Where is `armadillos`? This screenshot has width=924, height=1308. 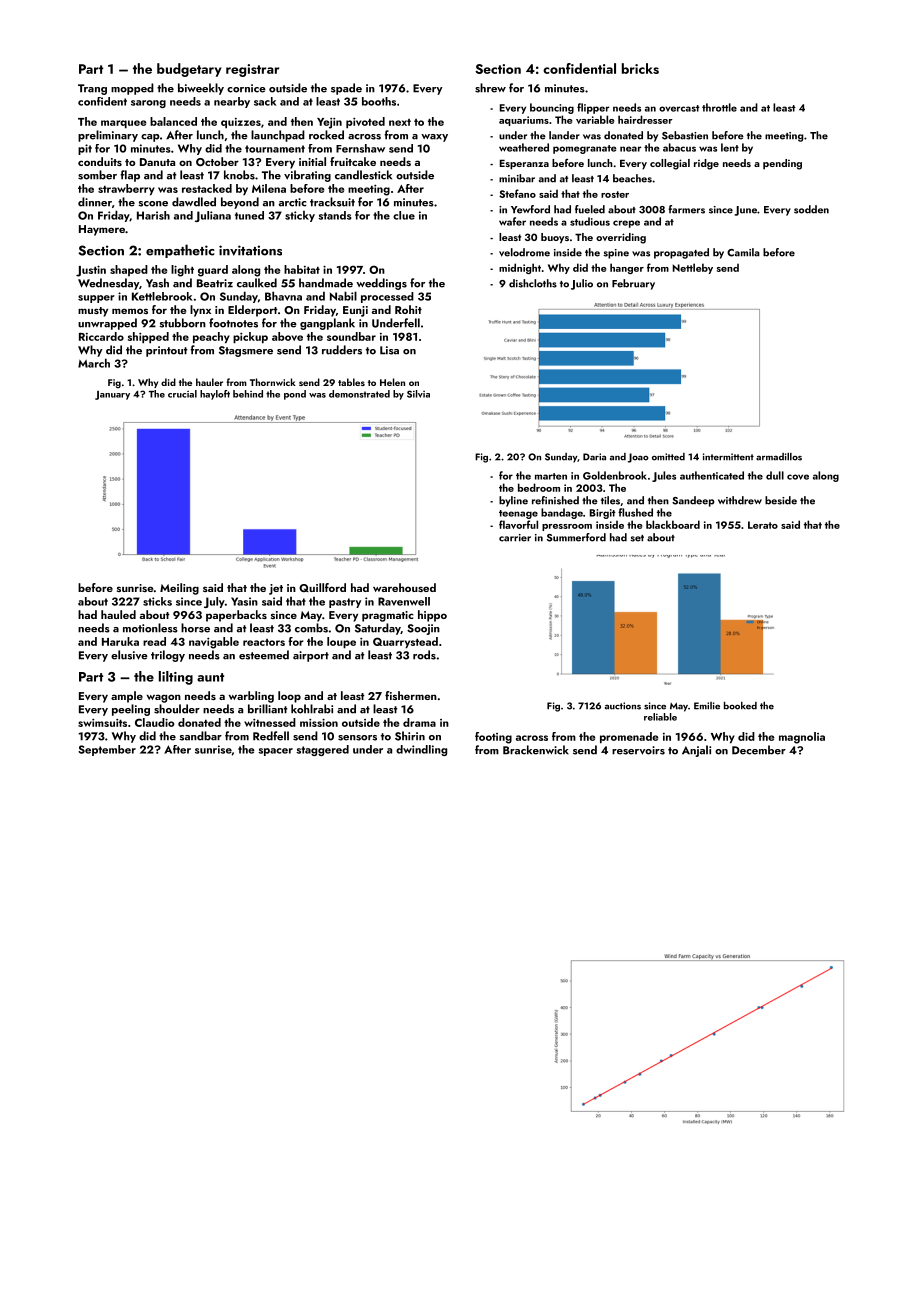 armadillos is located at coordinates (779, 457).
